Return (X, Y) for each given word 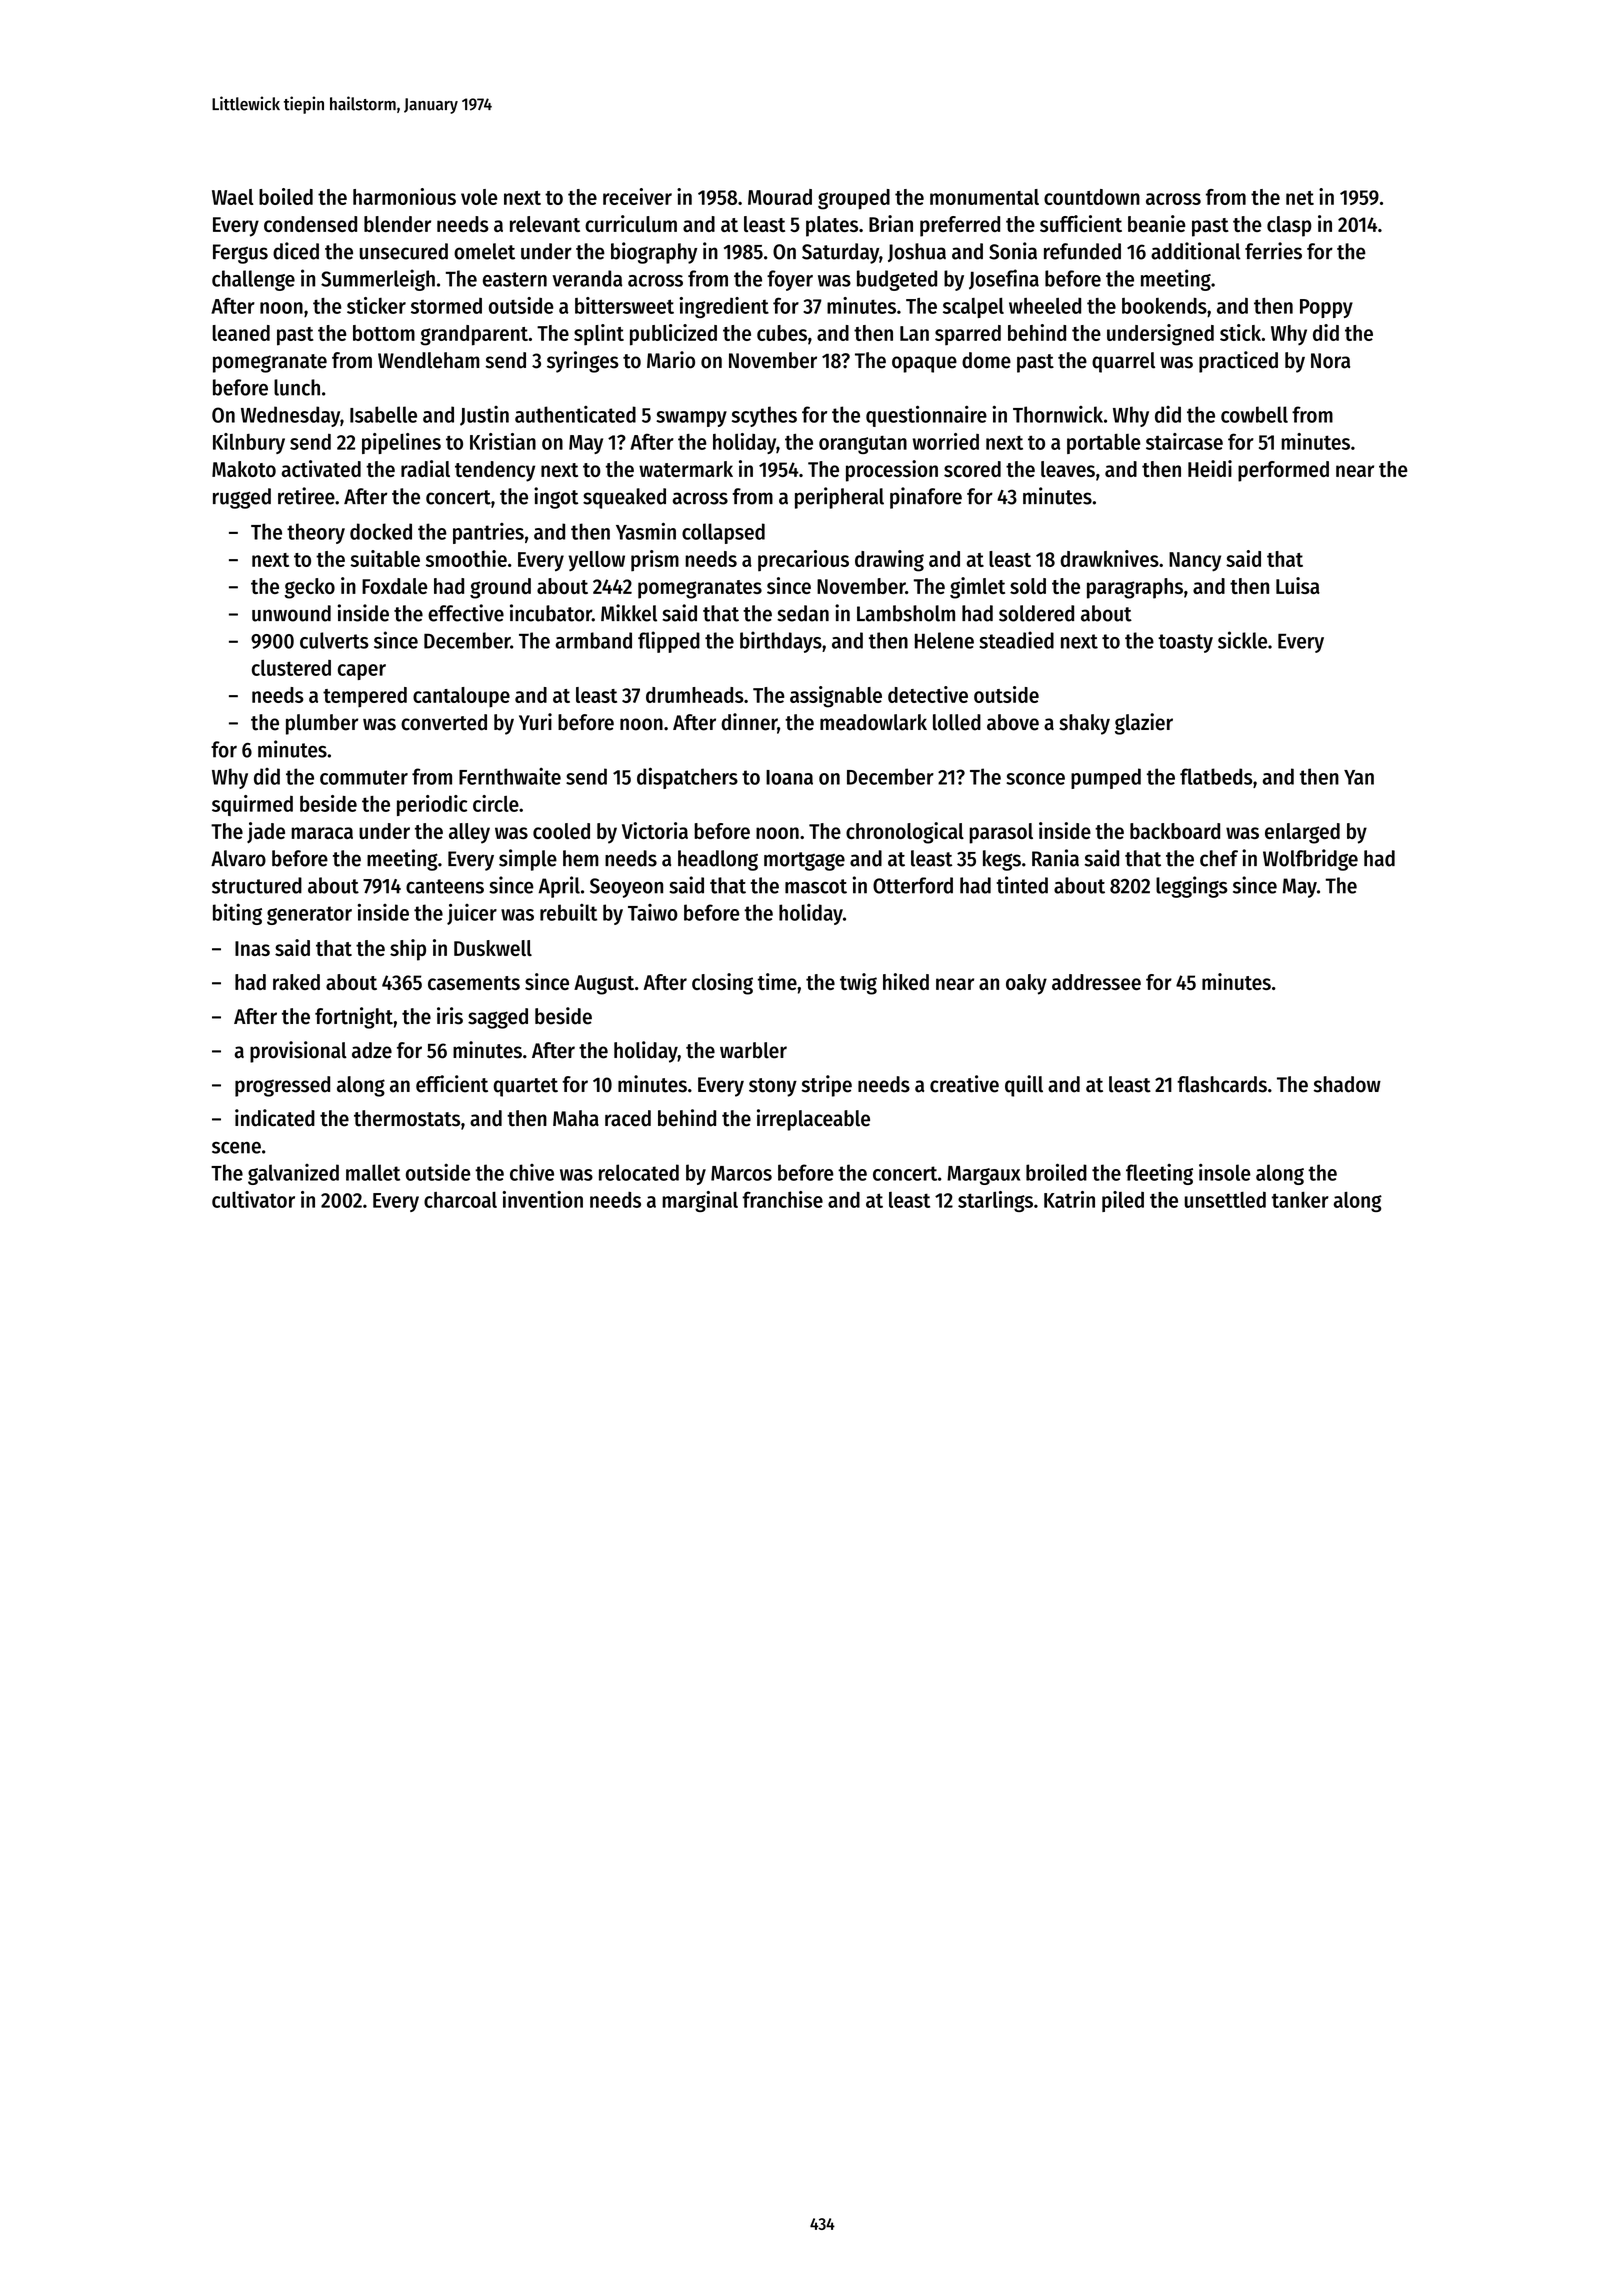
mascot (816, 886)
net (1300, 198)
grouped (854, 199)
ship (408, 950)
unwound (291, 613)
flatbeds (1216, 776)
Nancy (1195, 562)
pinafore (926, 498)
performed (1283, 471)
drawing (889, 561)
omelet (484, 251)
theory (316, 533)
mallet (373, 1172)
